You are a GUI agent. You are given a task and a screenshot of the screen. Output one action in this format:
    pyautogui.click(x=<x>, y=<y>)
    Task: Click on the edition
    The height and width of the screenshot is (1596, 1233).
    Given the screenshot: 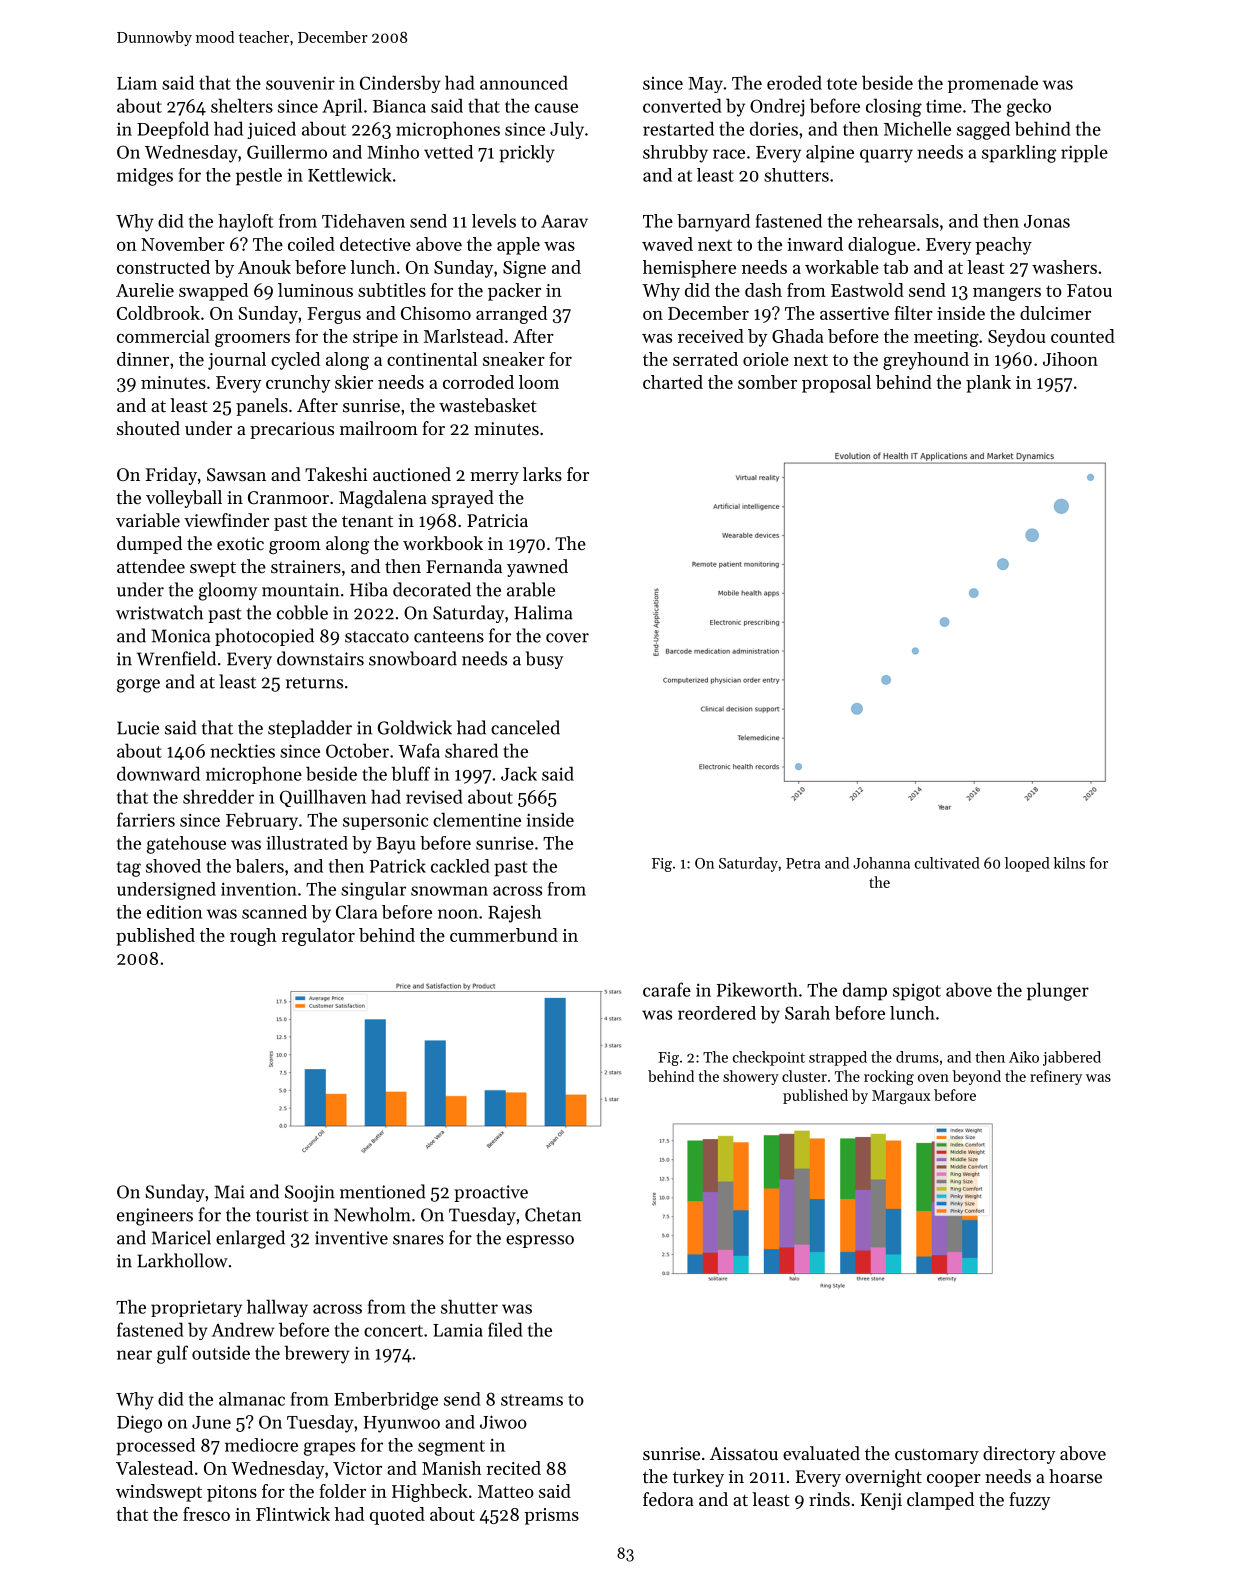 What is the action you would take?
    pyautogui.click(x=174, y=912)
